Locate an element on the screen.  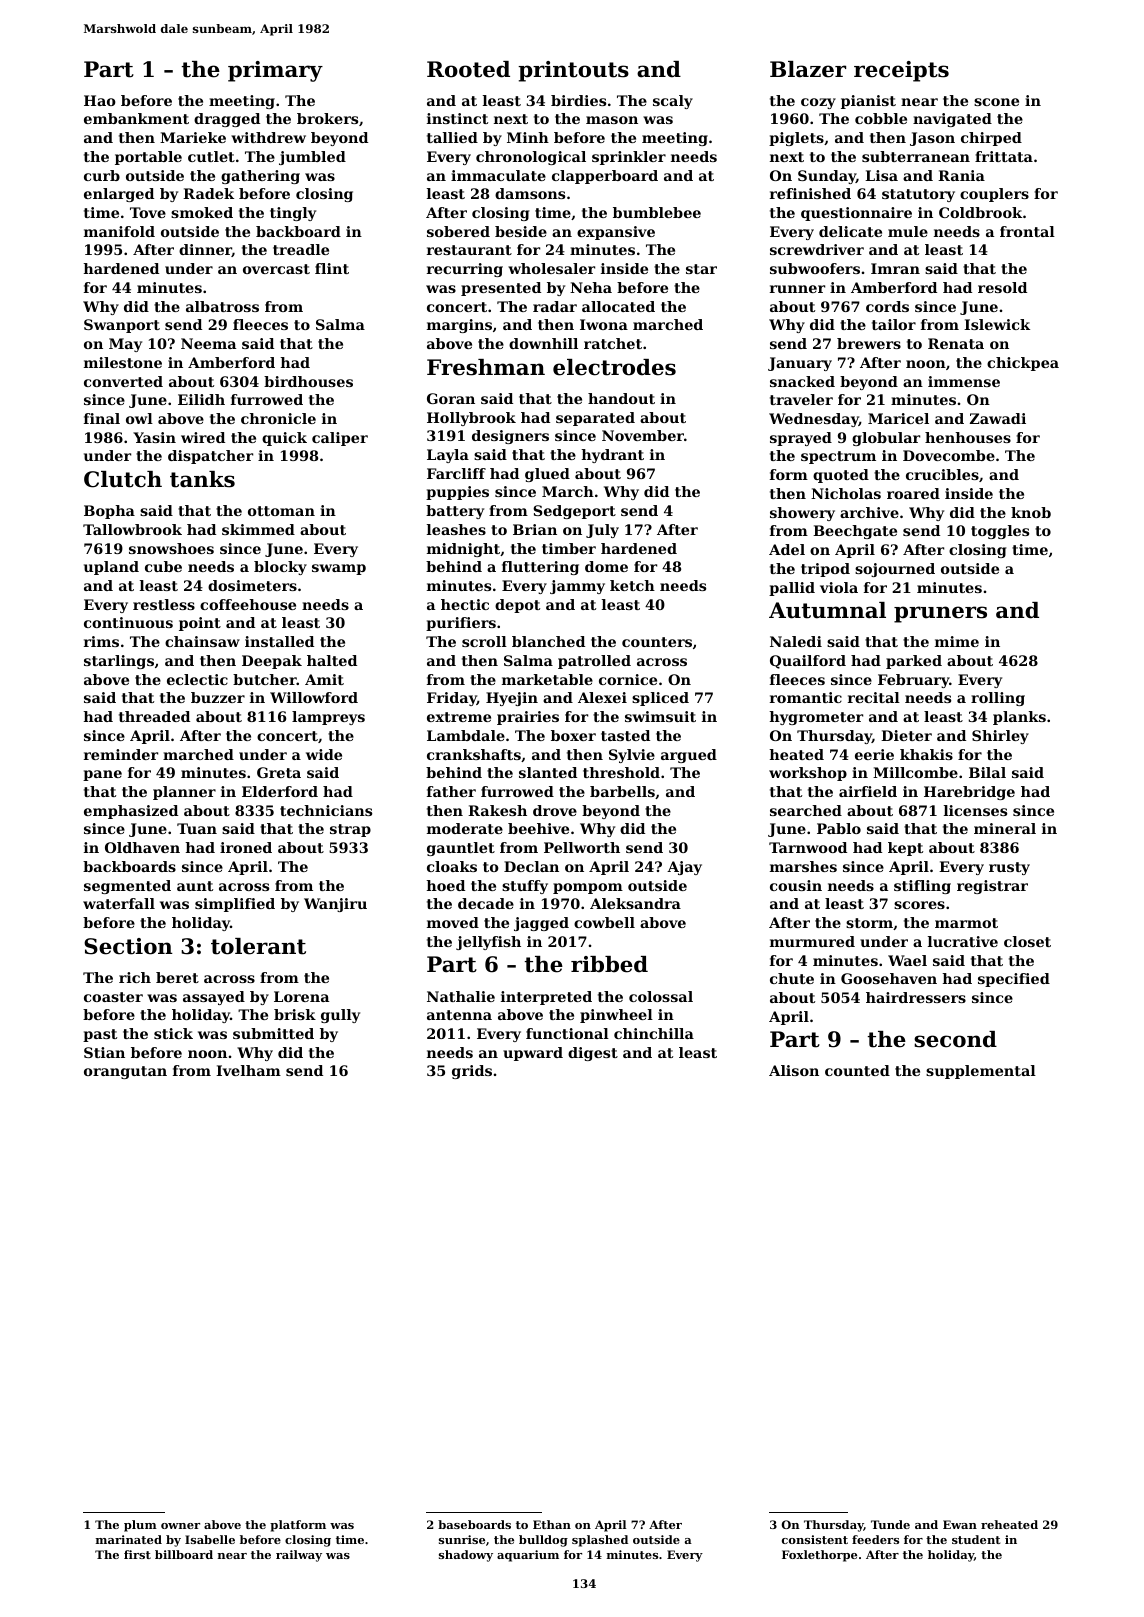
plum is located at coordinates (140, 1526).
